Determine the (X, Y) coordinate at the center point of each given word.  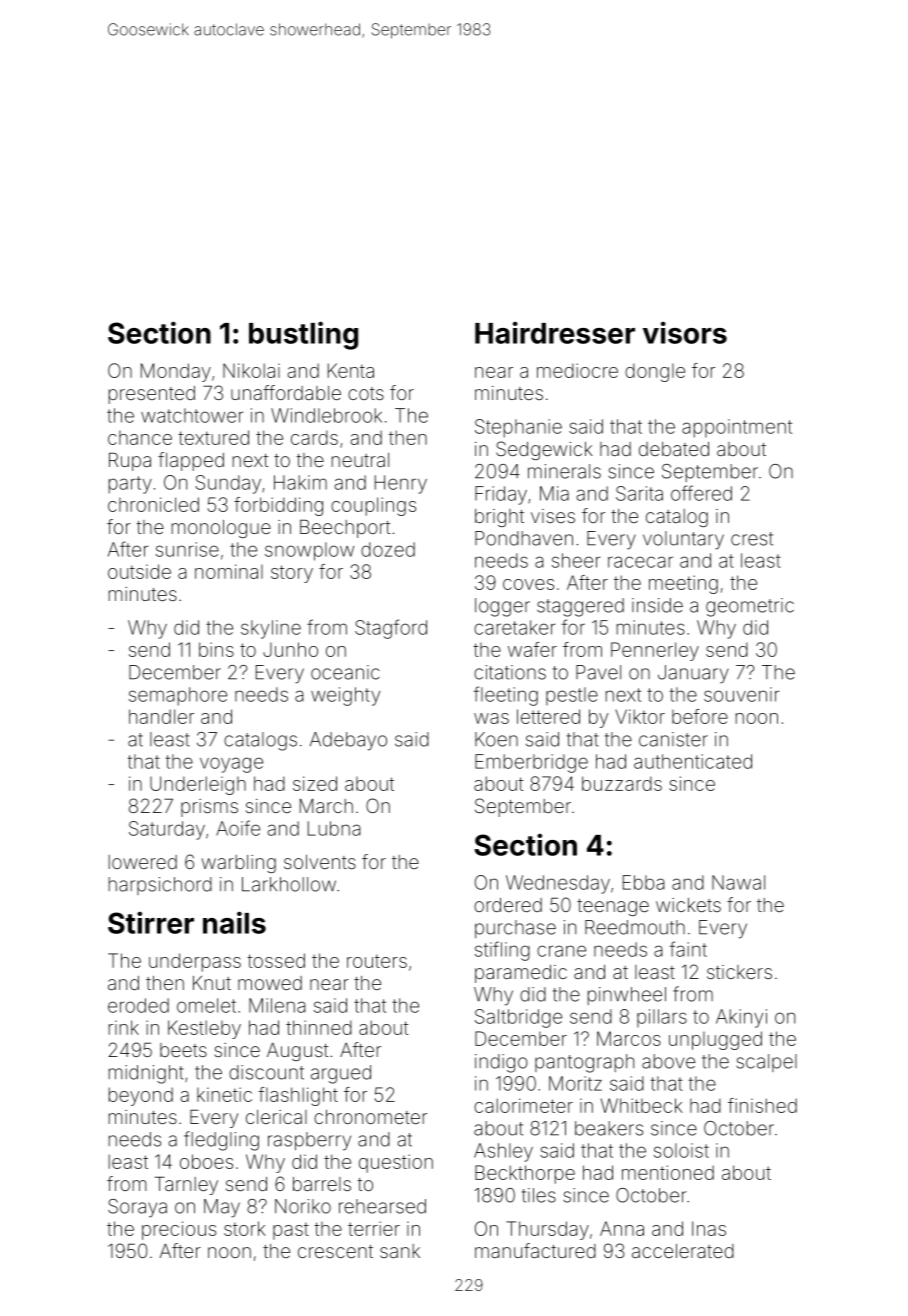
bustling (303, 335)
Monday (176, 372)
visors (685, 333)
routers (377, 961)
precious (179, 1230)
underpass (195, 962)
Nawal (738, 882)
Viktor (640, 716)
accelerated (683, 1251)
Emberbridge (531, 763)
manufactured (535, 1250)
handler (161, 716)
